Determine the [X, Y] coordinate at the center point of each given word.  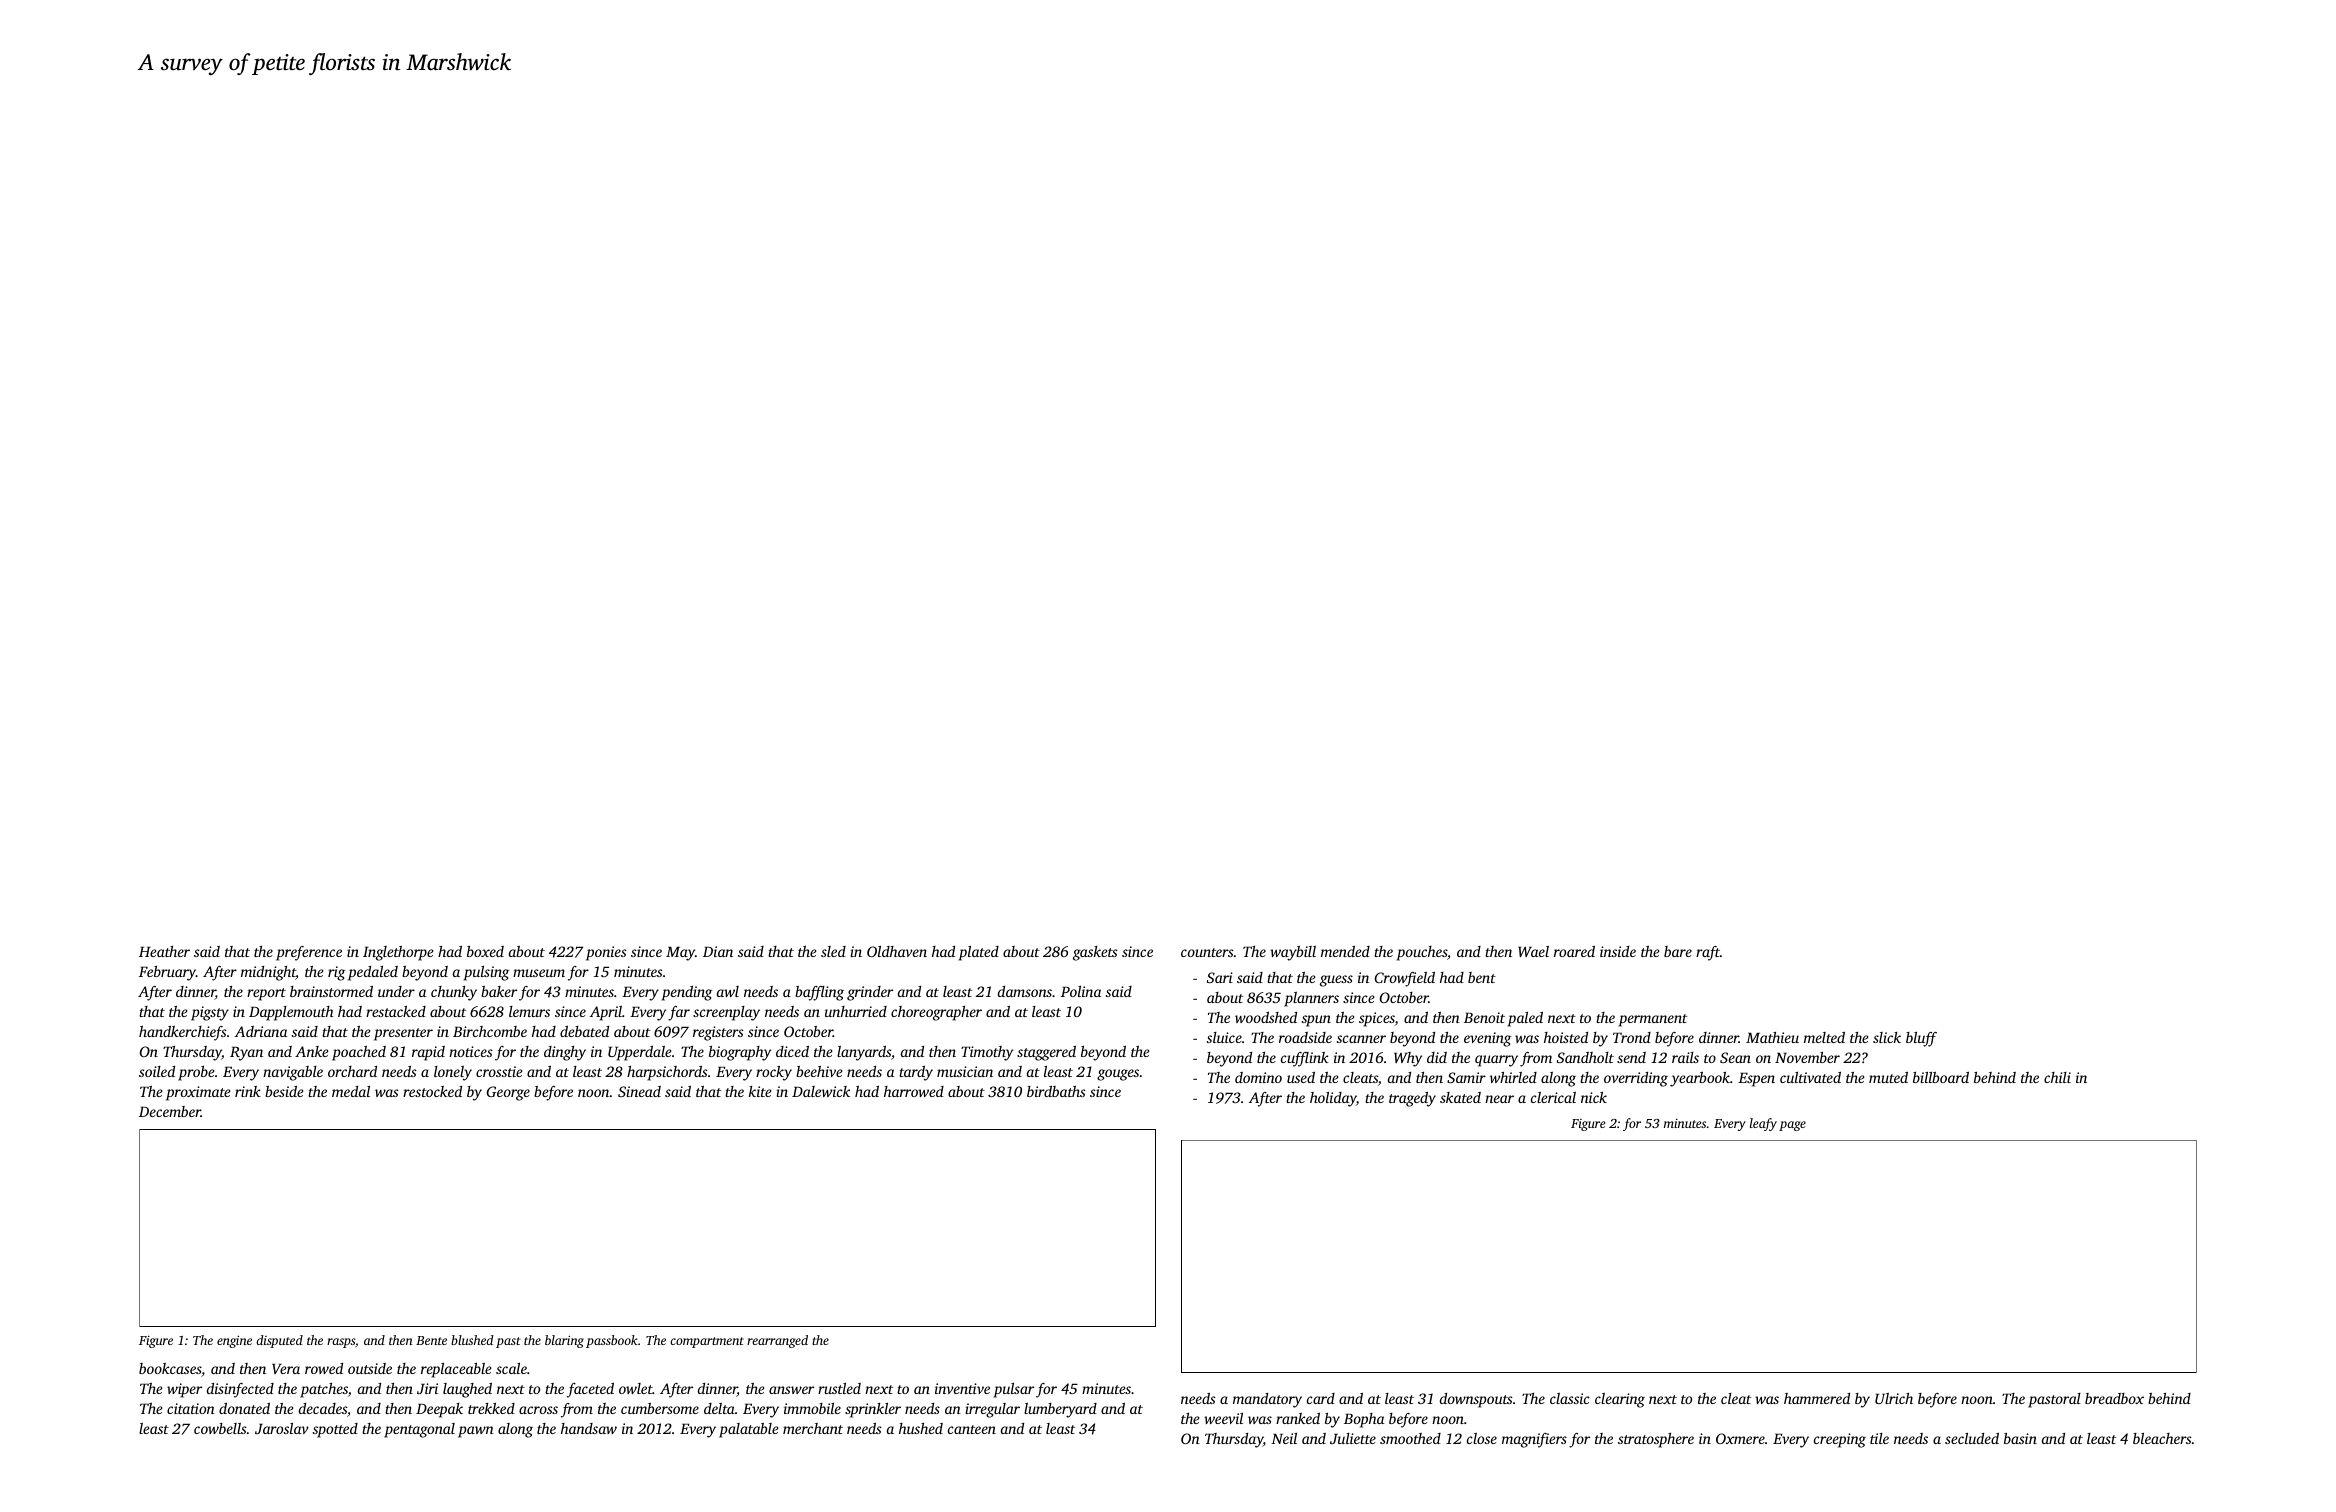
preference [309, 953]
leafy [1763, 1124]
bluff [1921, 1039]
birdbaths [1056, 1091]
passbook [612, 1341]
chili [2057, 1077]
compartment [707, 1342]
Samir [1466, 1077]
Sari [1220, 977]
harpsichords [667, 1073]
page [1792, 1126]
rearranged [777, 1341]
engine [234, 1341]
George [508, 1093]
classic [1570, 1398]
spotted [335, 1430]
